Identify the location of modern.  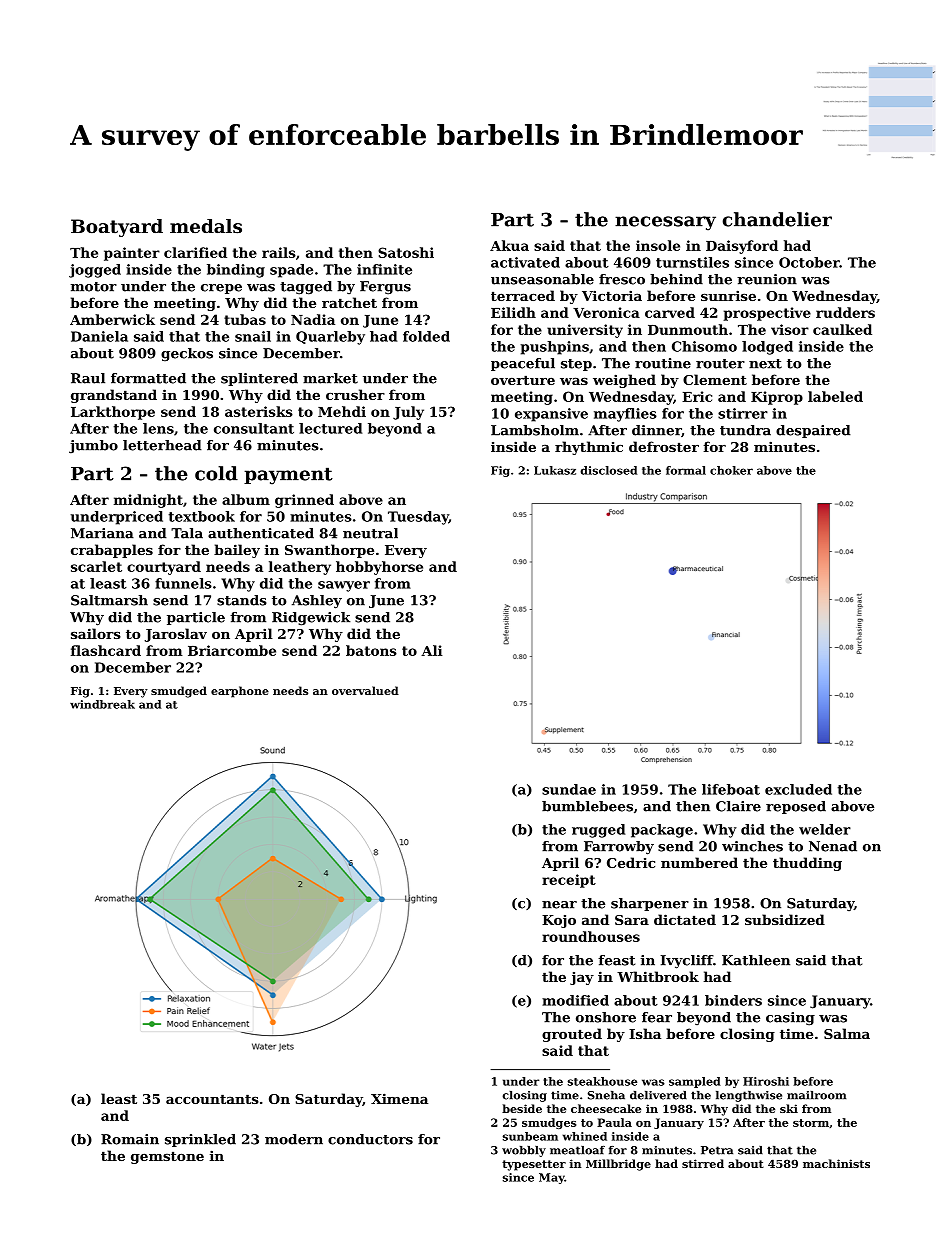
(294, 1139).
